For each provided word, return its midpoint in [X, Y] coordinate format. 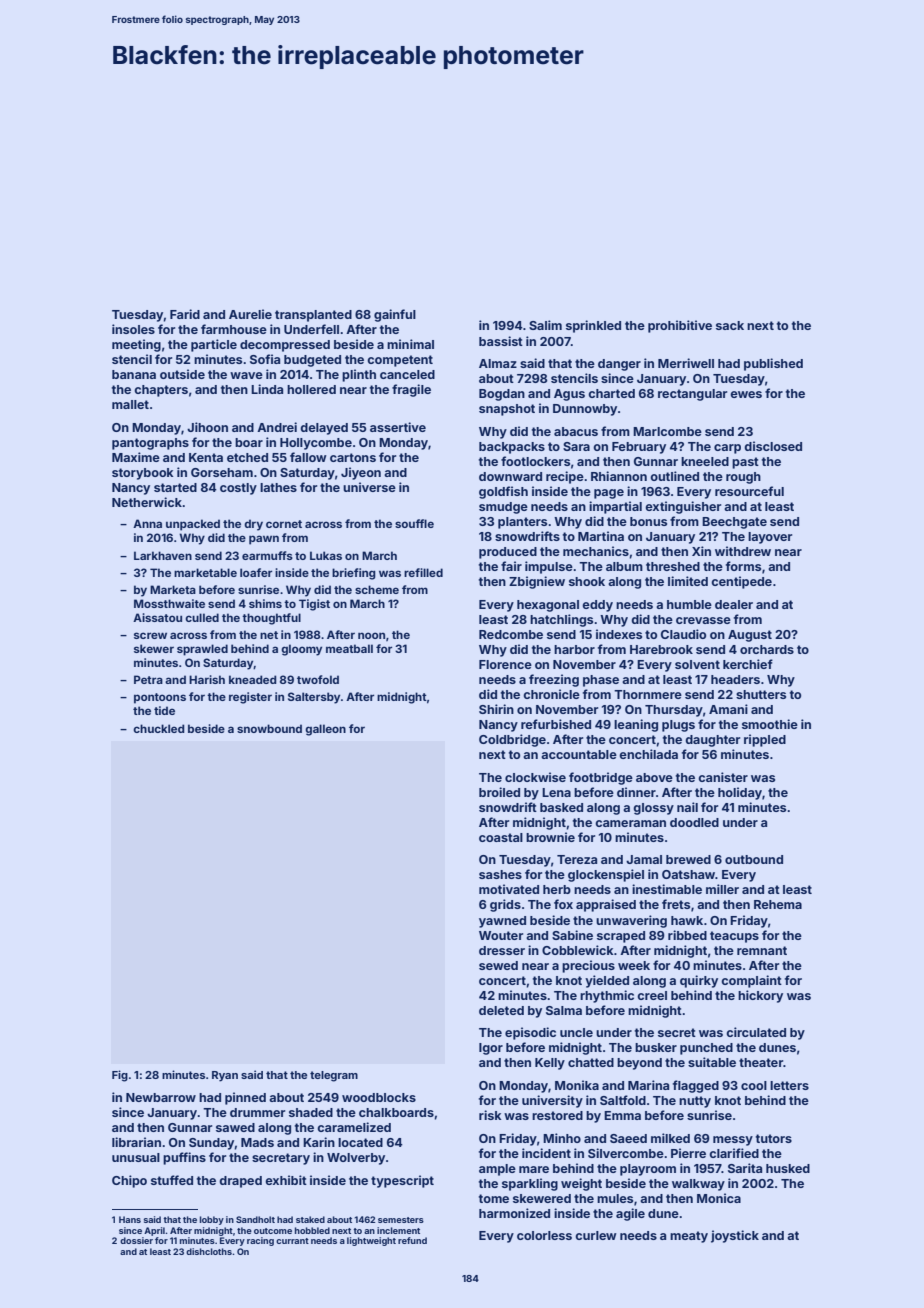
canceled [407, 374]
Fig [120, 1076]
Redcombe [511, 634]
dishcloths [209, 1251]
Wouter [501, 935]
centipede [741, 582]
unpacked [193, 525]
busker [656, 1047]
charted [611, 393]
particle [214, 345]
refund [412, 1240]
